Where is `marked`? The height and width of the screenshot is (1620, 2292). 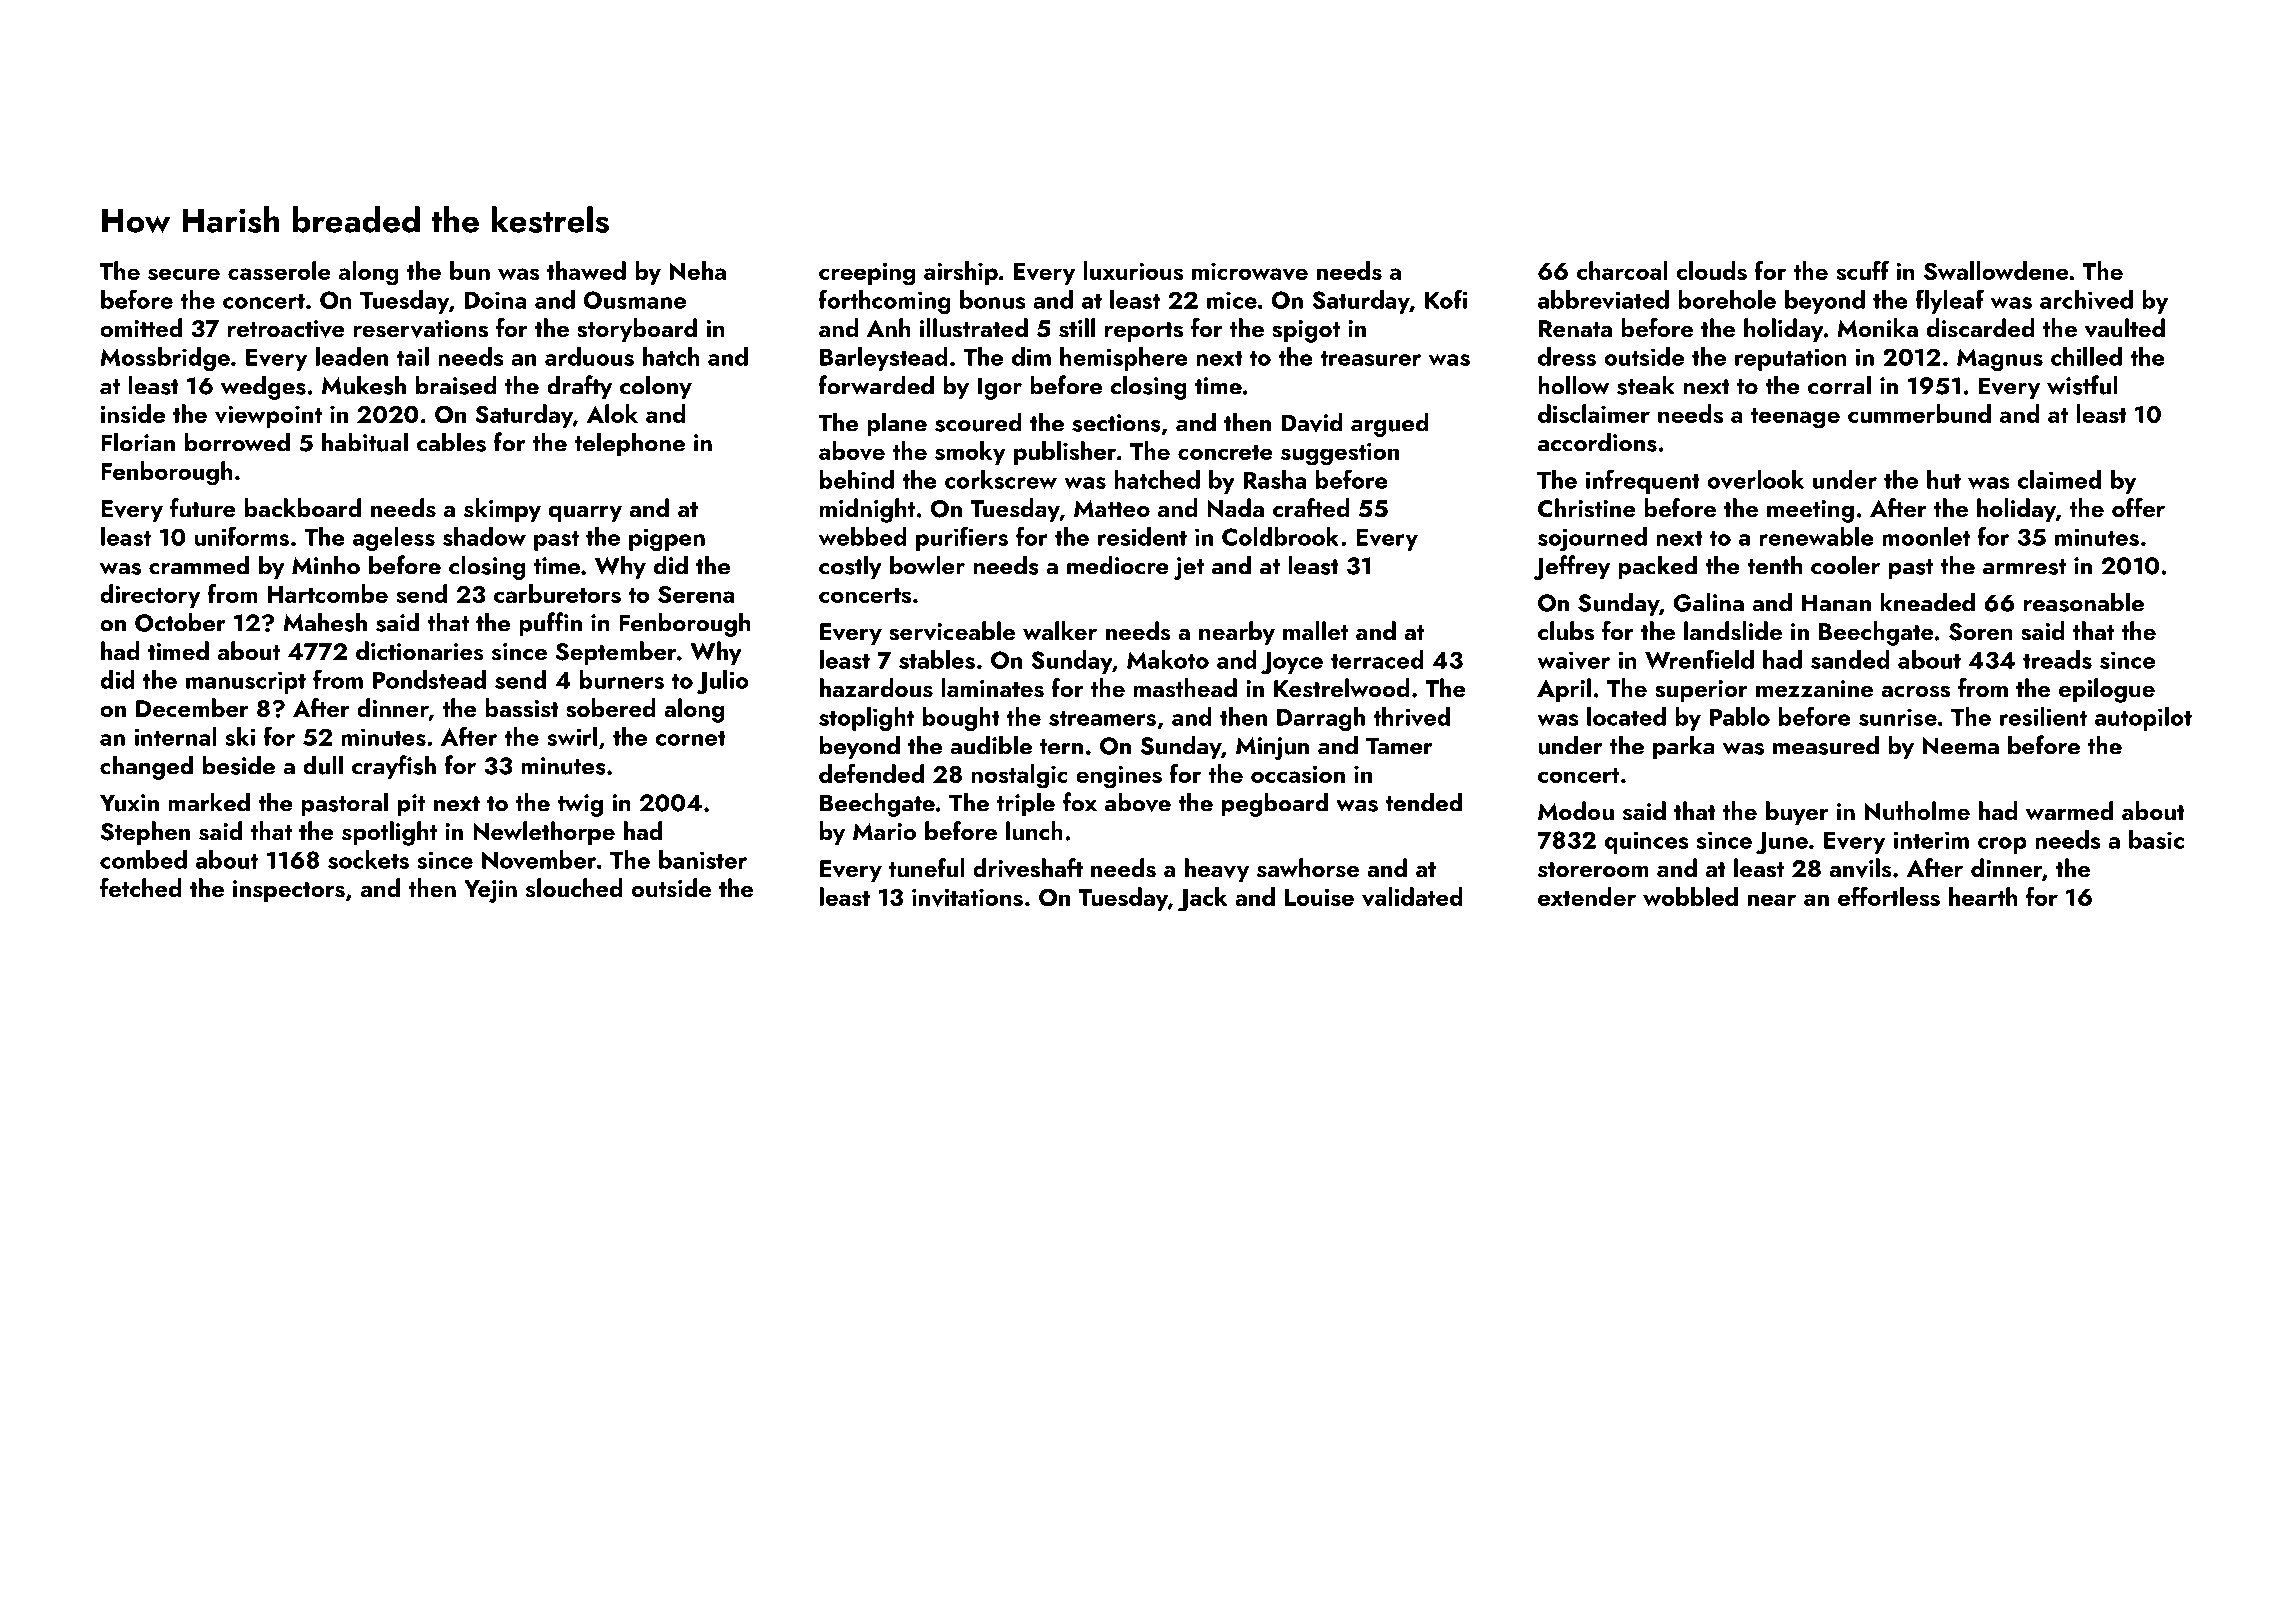 marked is located at coordinates (209, 802).
